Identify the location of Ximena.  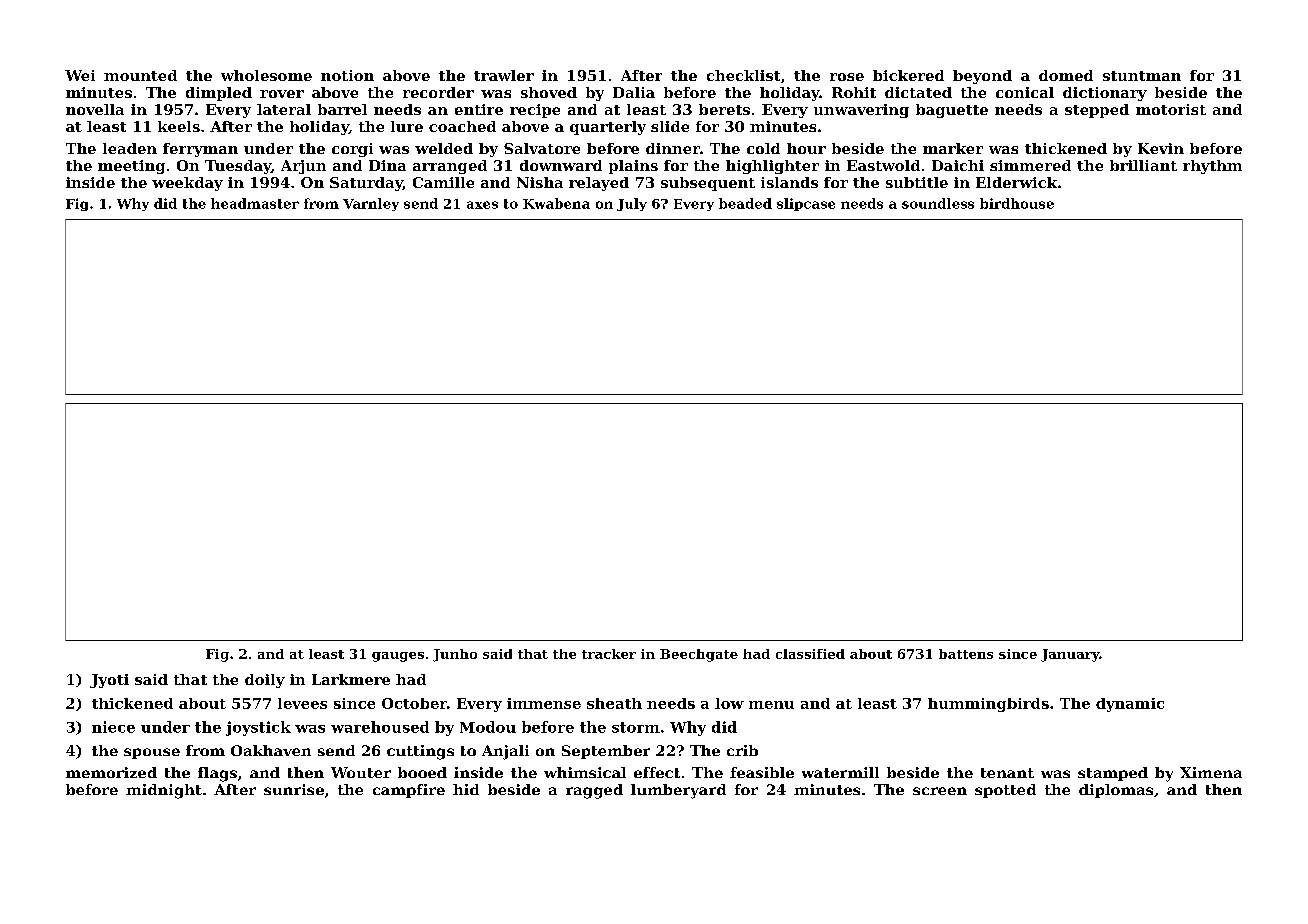
(1211, 772).
